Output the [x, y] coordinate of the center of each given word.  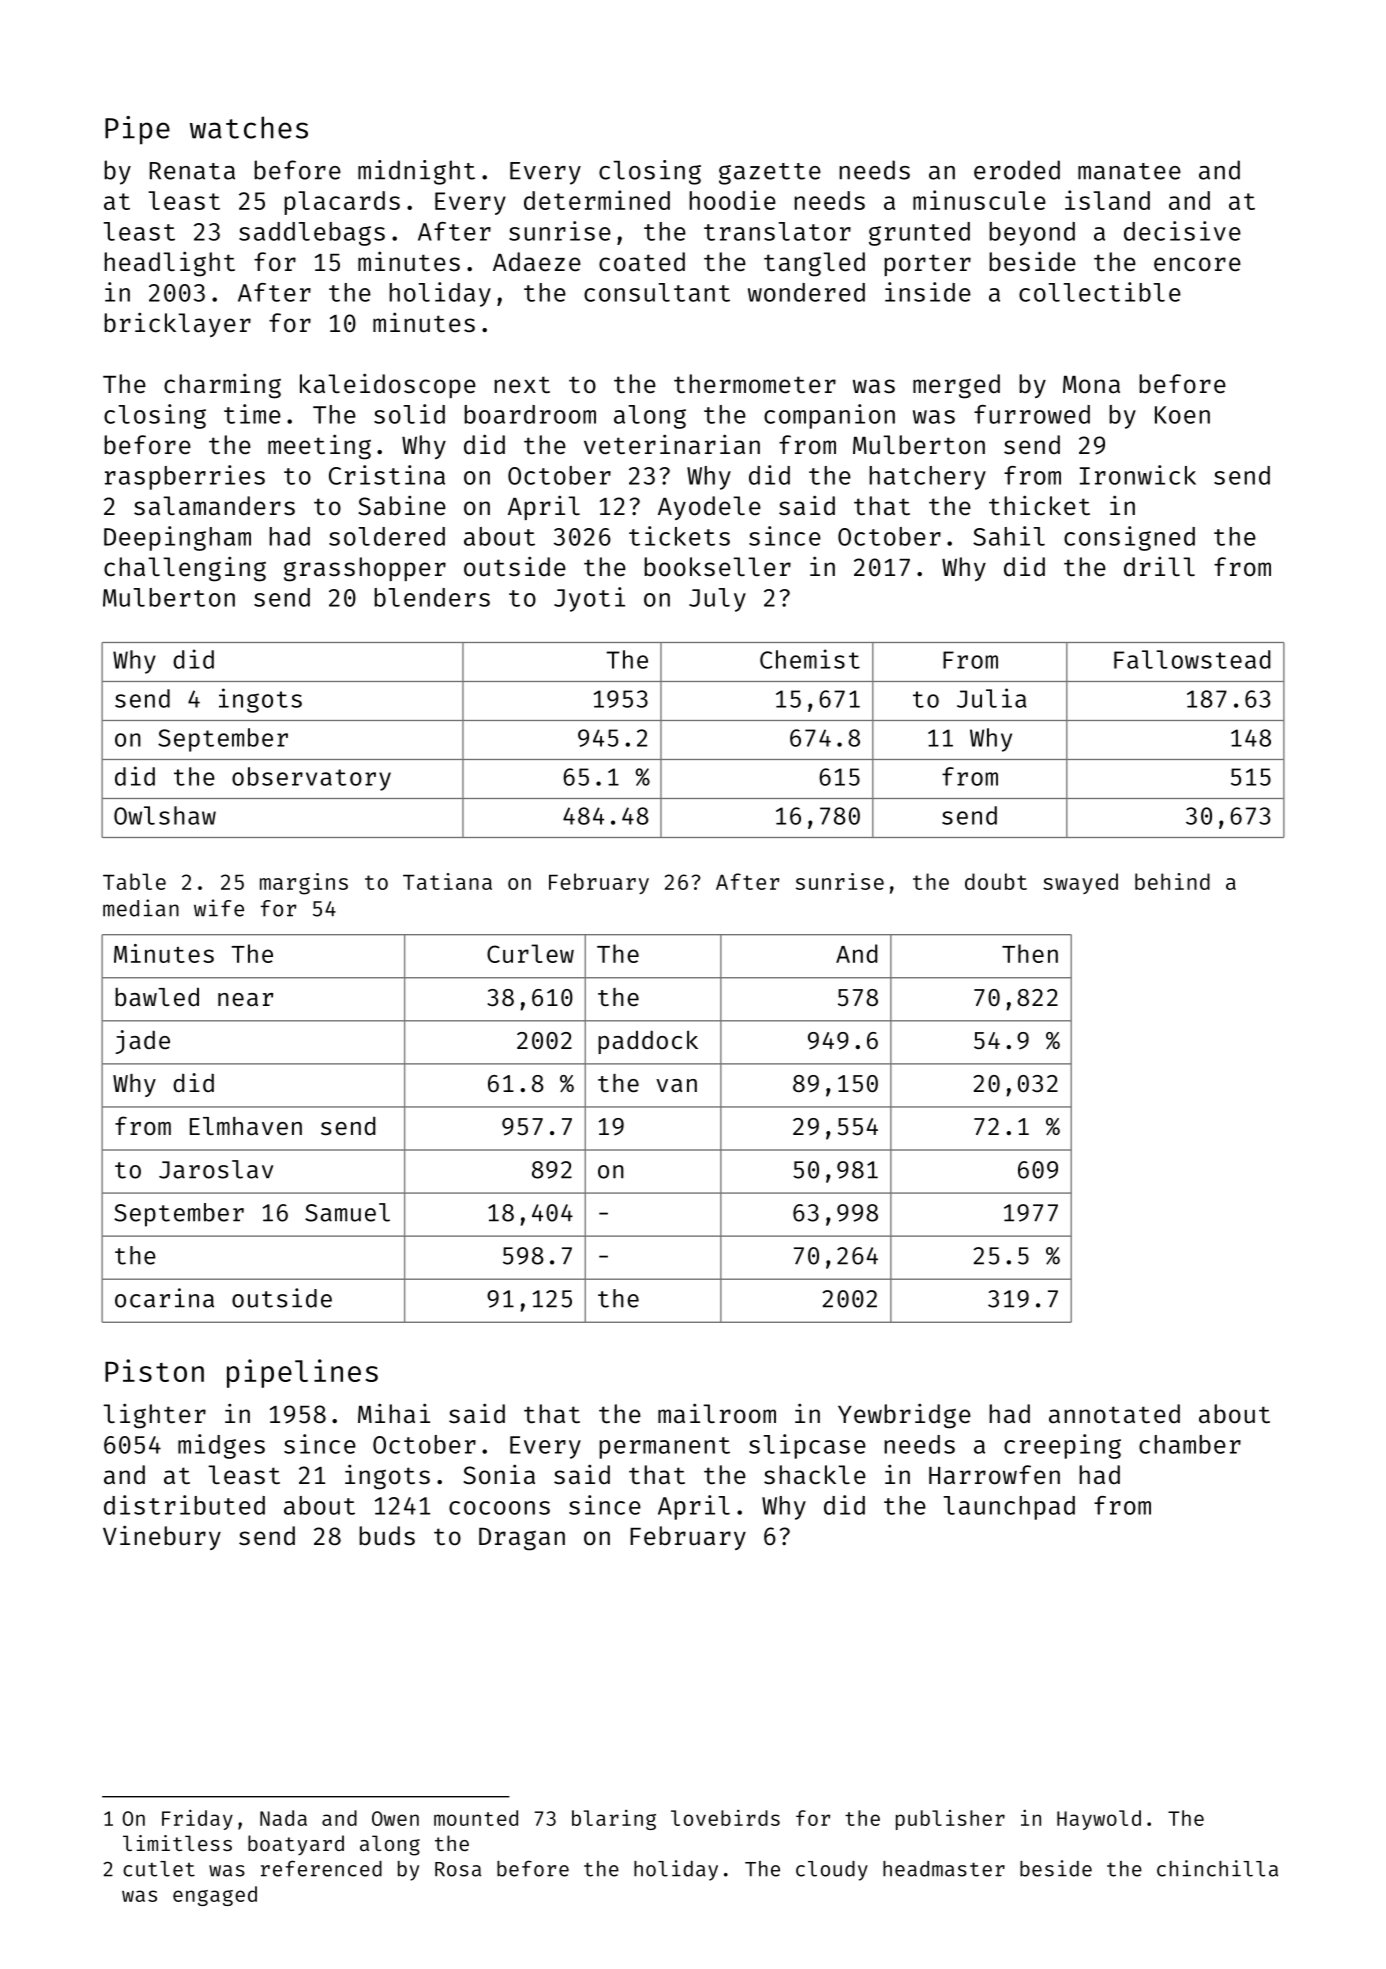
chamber [1190, 1444]
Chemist [810, 659]
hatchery [927, 478]
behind [1172, 881]
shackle [815, 1475]
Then [1030, 953]
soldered [387, 536]
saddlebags [312, 234]
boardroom [530, 414]
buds [387, 1536]
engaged [215, 1896]
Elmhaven [246, 1126]
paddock [648, 1042]
